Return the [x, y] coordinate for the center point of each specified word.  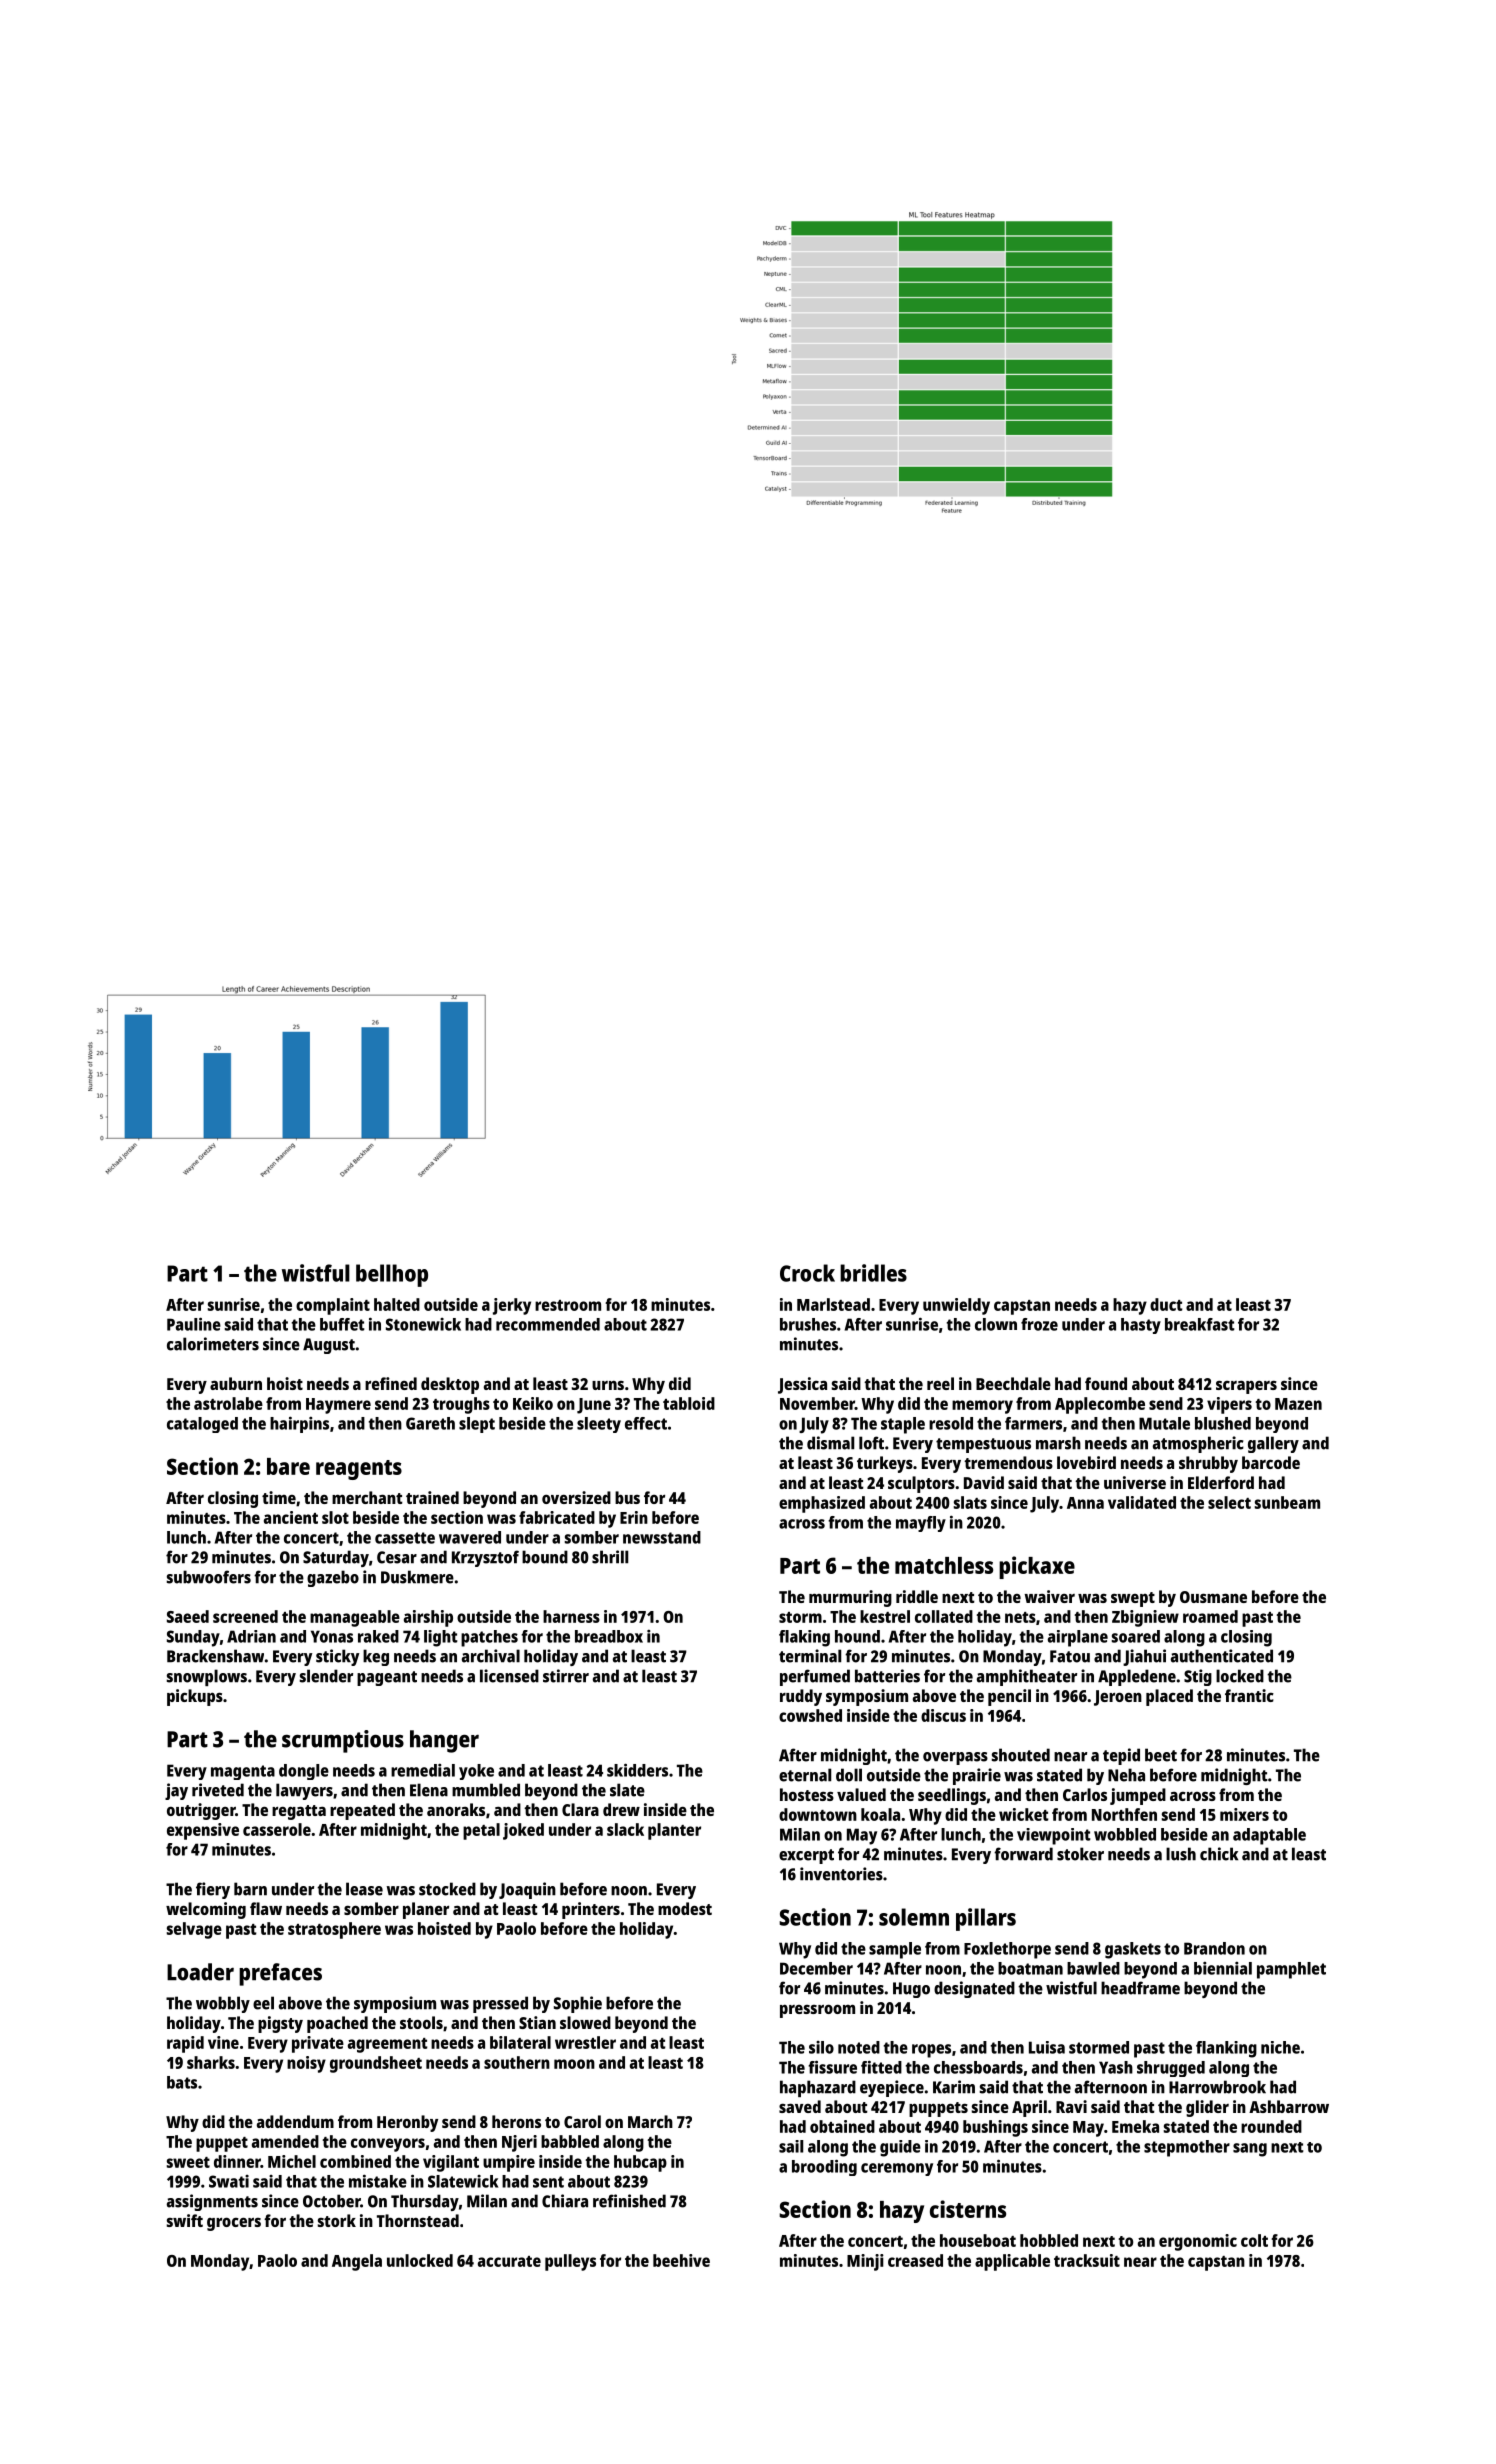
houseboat [978, 2240]
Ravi [1071, 2106]
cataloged [202, 1425]
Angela [357, 2262]
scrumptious [343, 1741]
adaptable [1269, 1836]
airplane [1078, 1638]
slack [625, 1829]
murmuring [850, 1598]
